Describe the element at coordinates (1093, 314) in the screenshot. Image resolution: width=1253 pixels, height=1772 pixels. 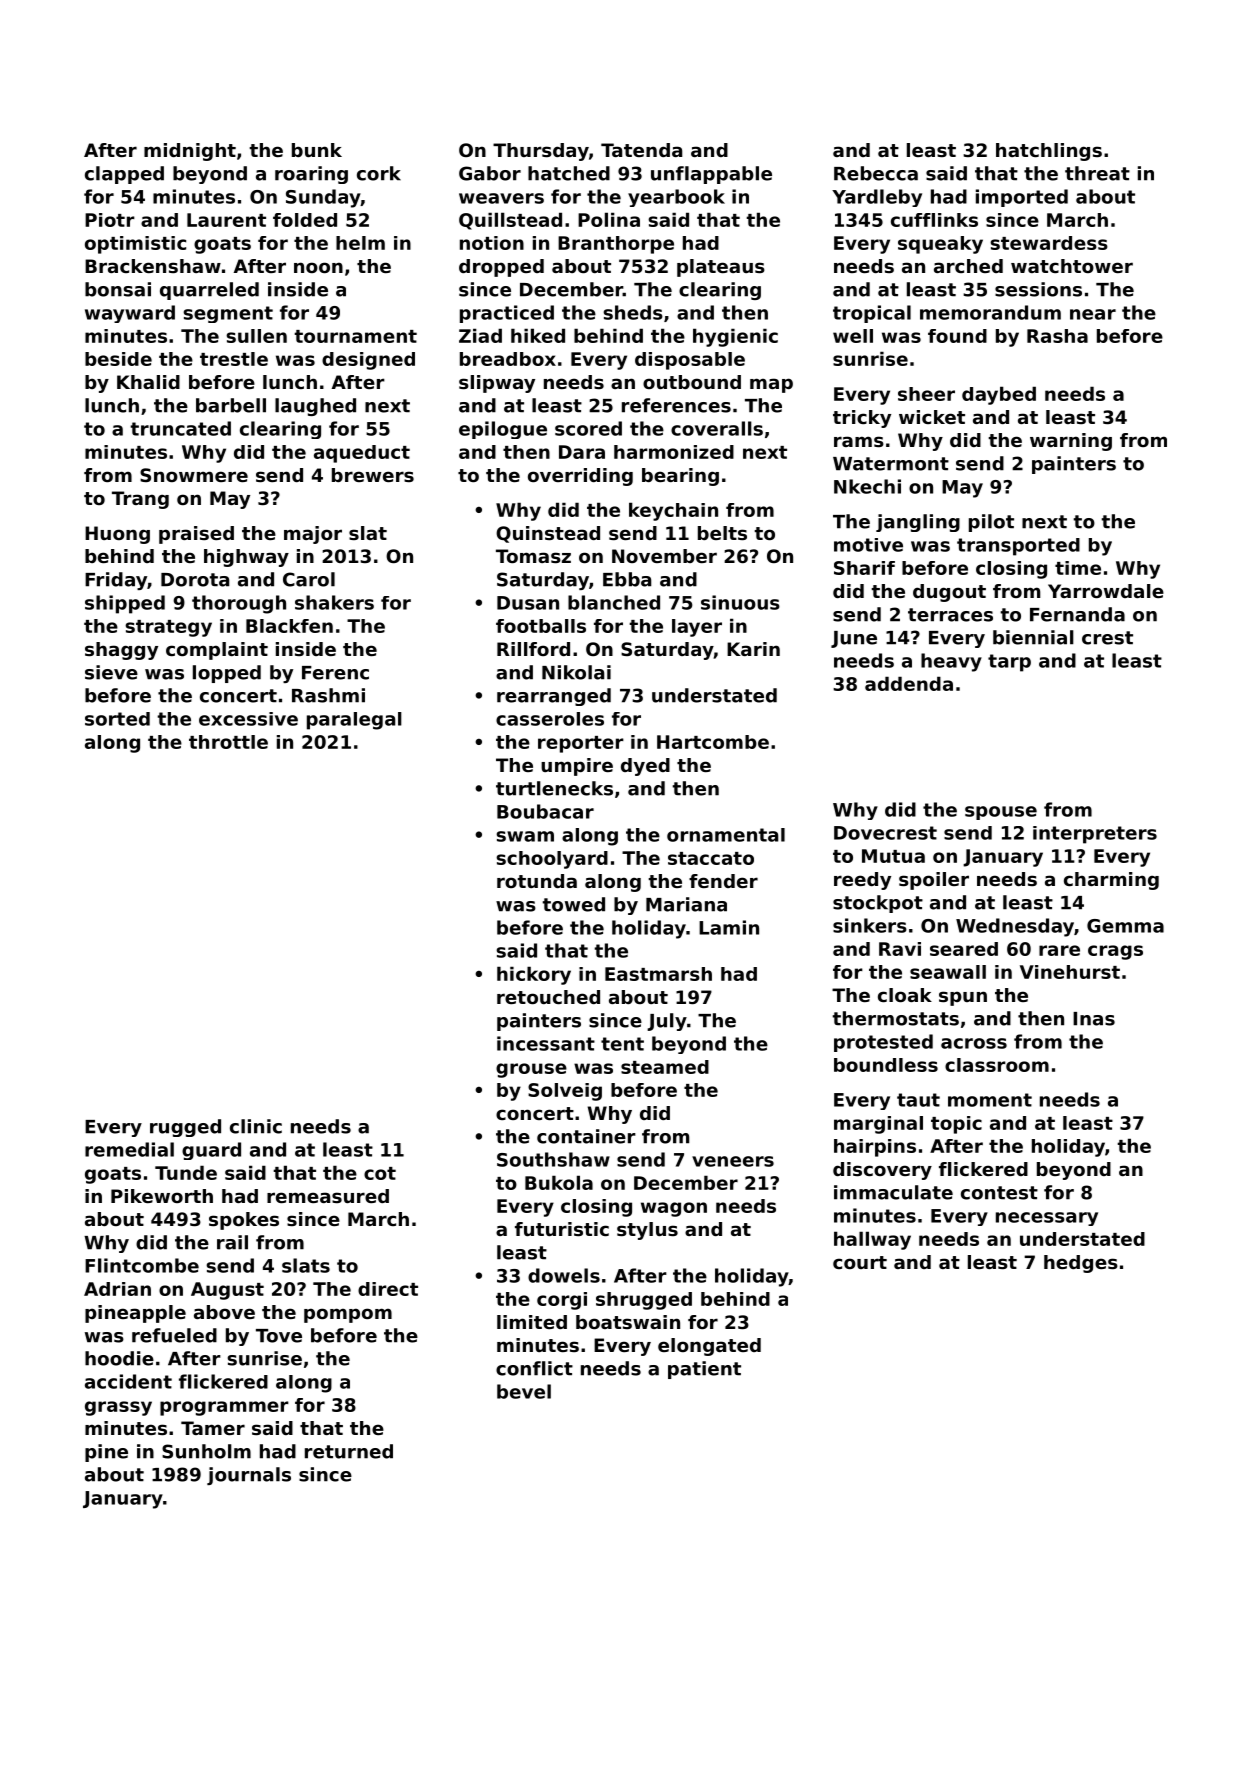
I see `near` at that location.
